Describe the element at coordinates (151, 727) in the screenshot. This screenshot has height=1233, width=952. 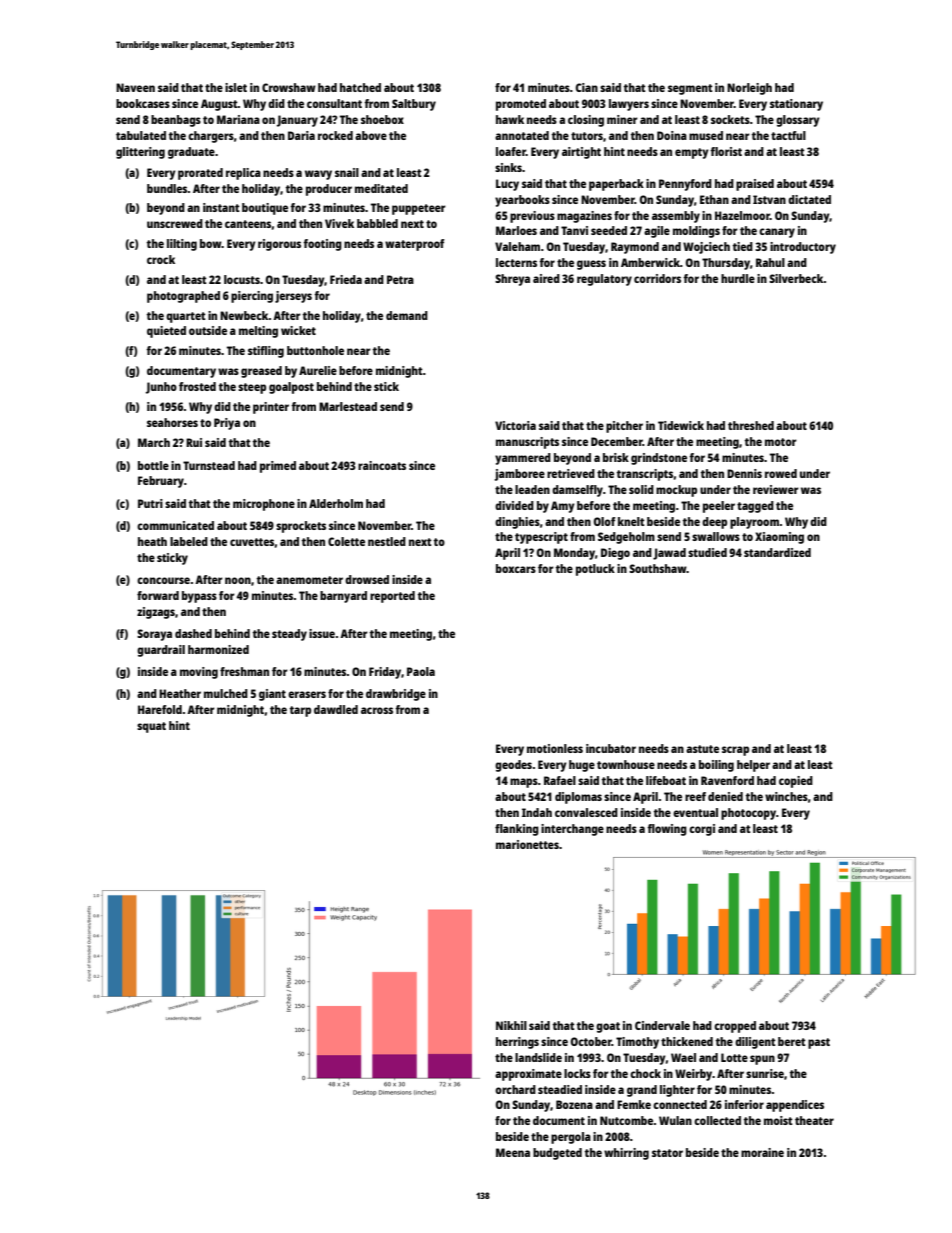
I see `squat` at that location.
